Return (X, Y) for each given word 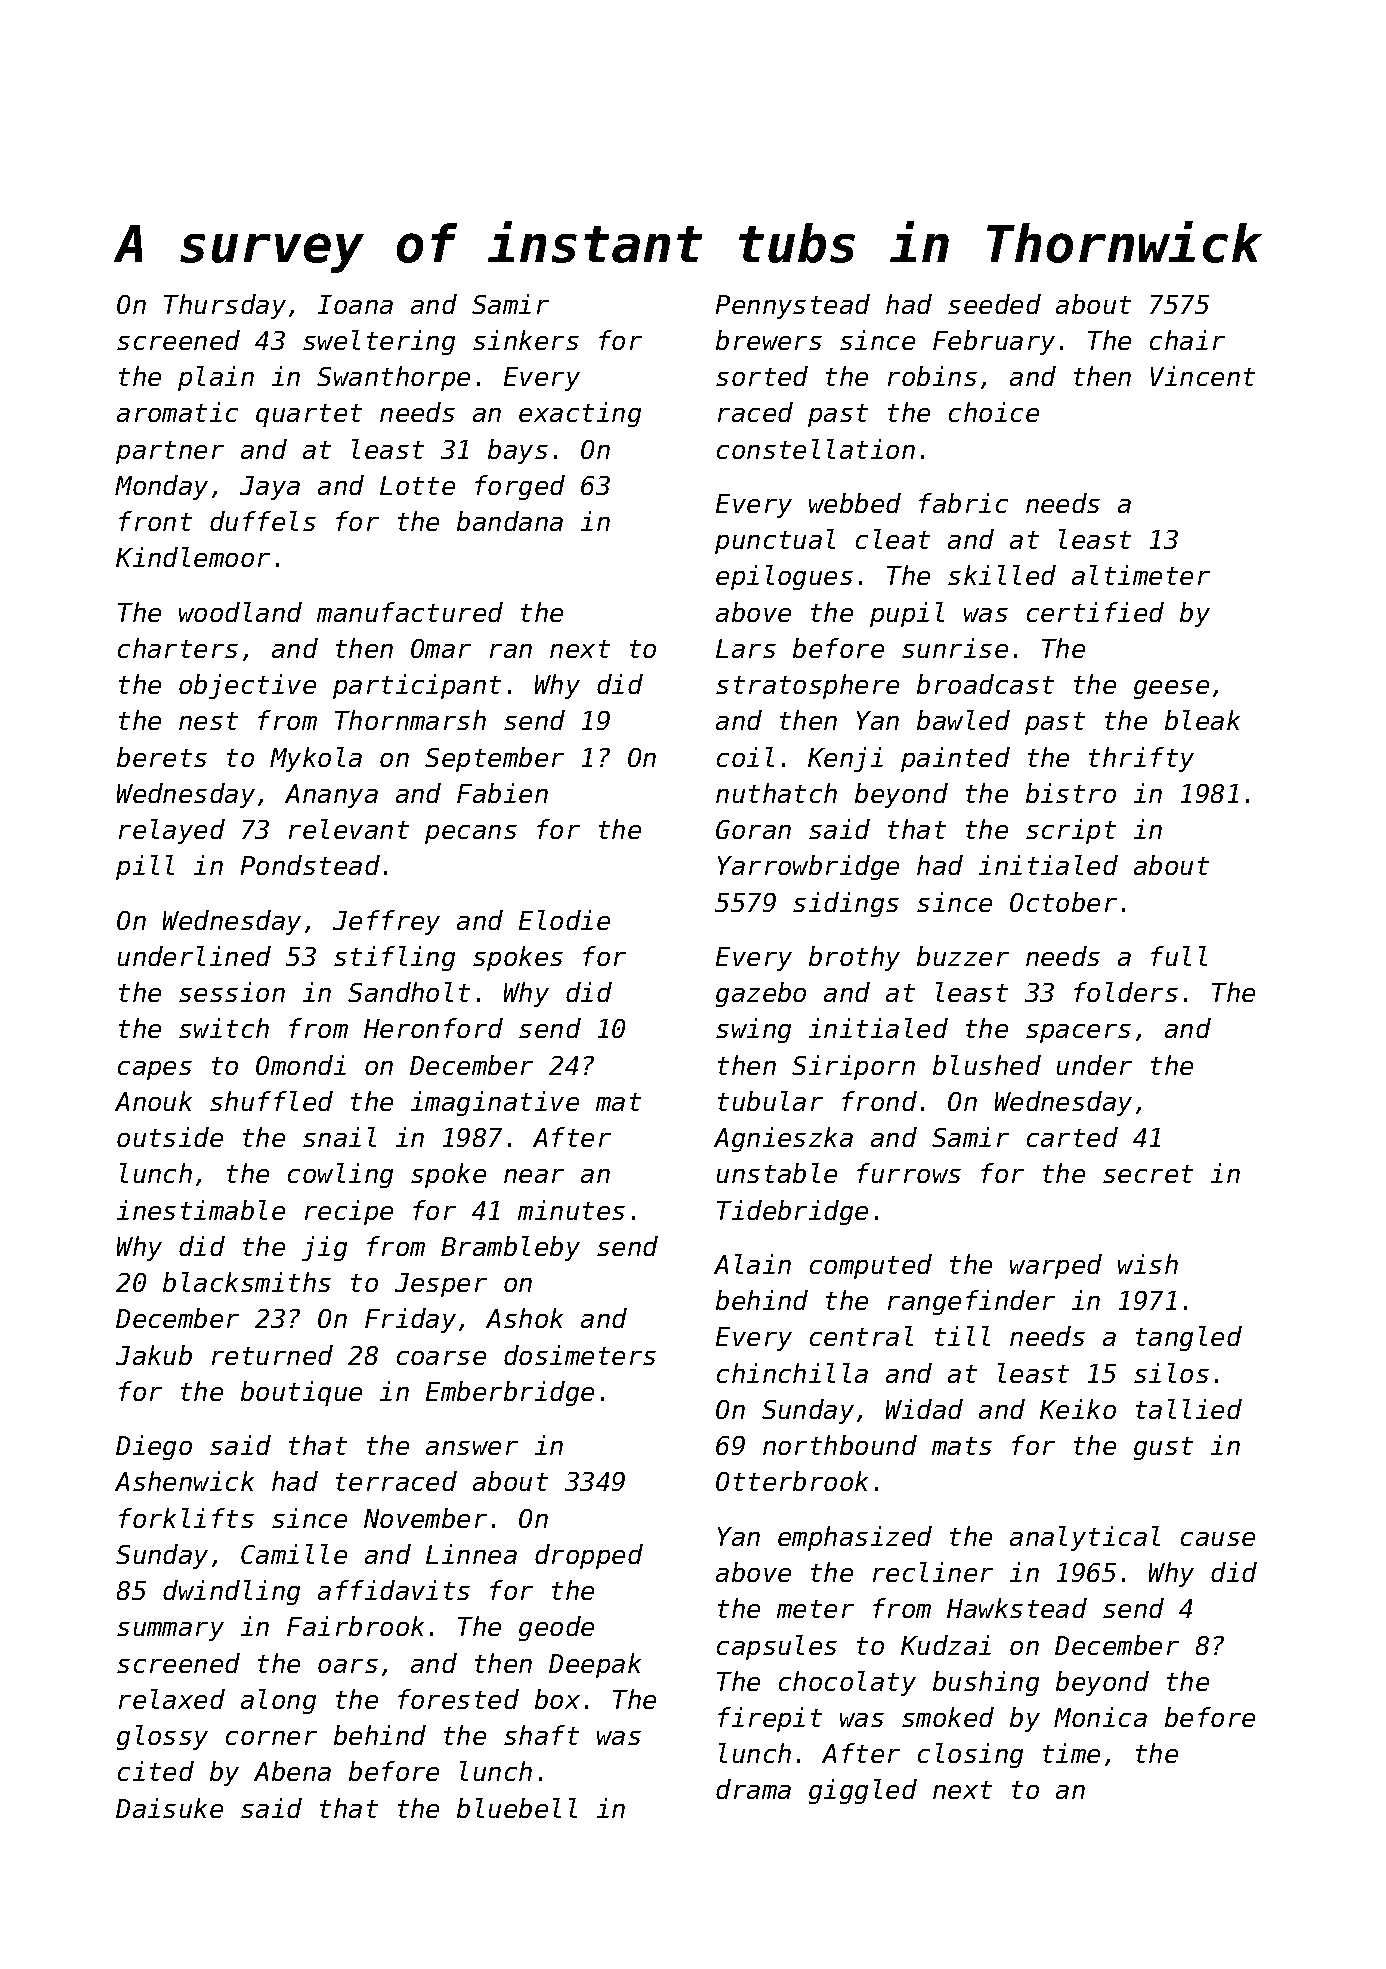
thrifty (1141, 759)
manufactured (410, 612)
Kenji (845, 759)
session (232, 992)
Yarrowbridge (808, 867)
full (1179, 956)
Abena (292, 1771)
